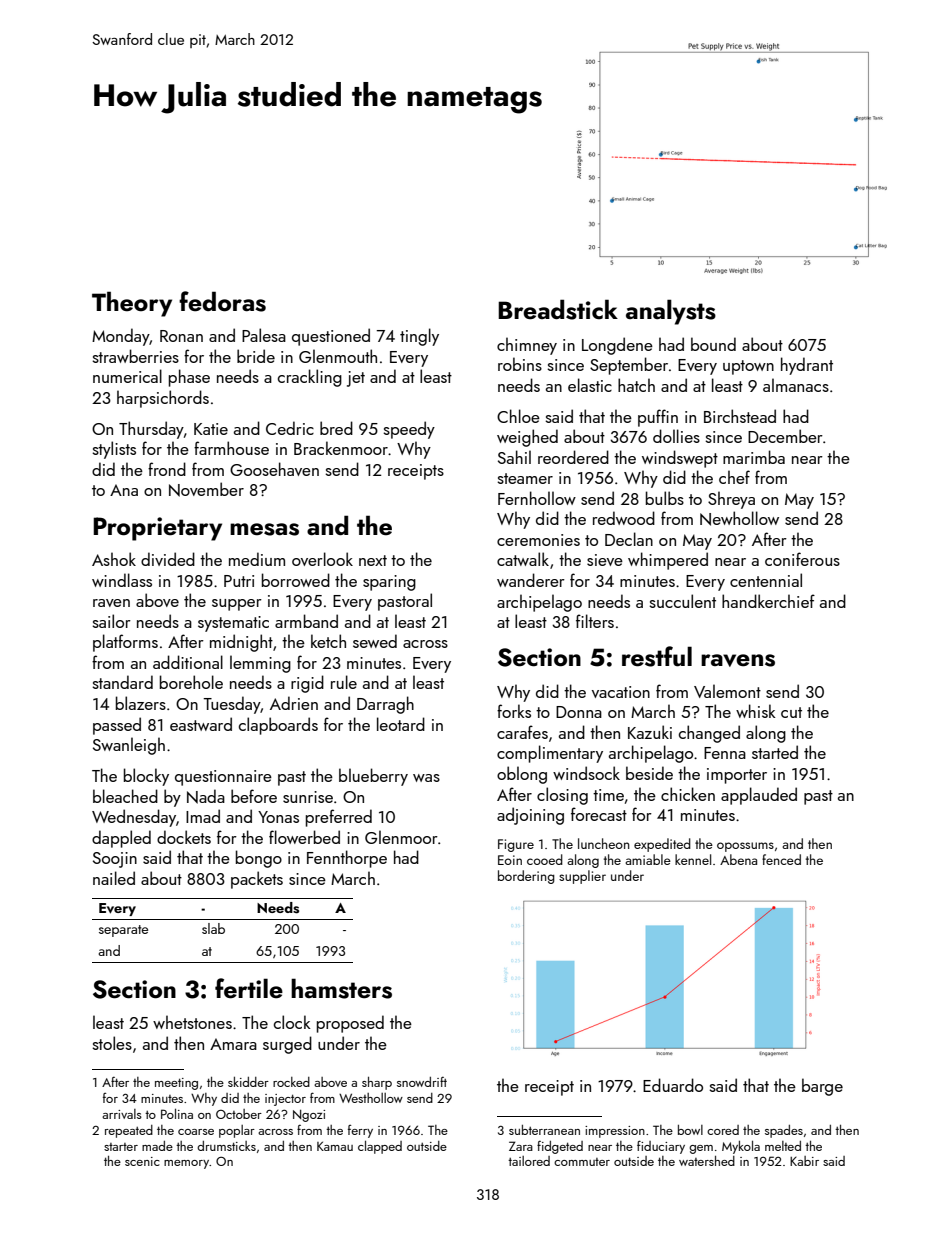  What do you see at coordinates (309, 1116) in the screenshot?
I see `Ngozi` at bounding box center [309, 1116].
